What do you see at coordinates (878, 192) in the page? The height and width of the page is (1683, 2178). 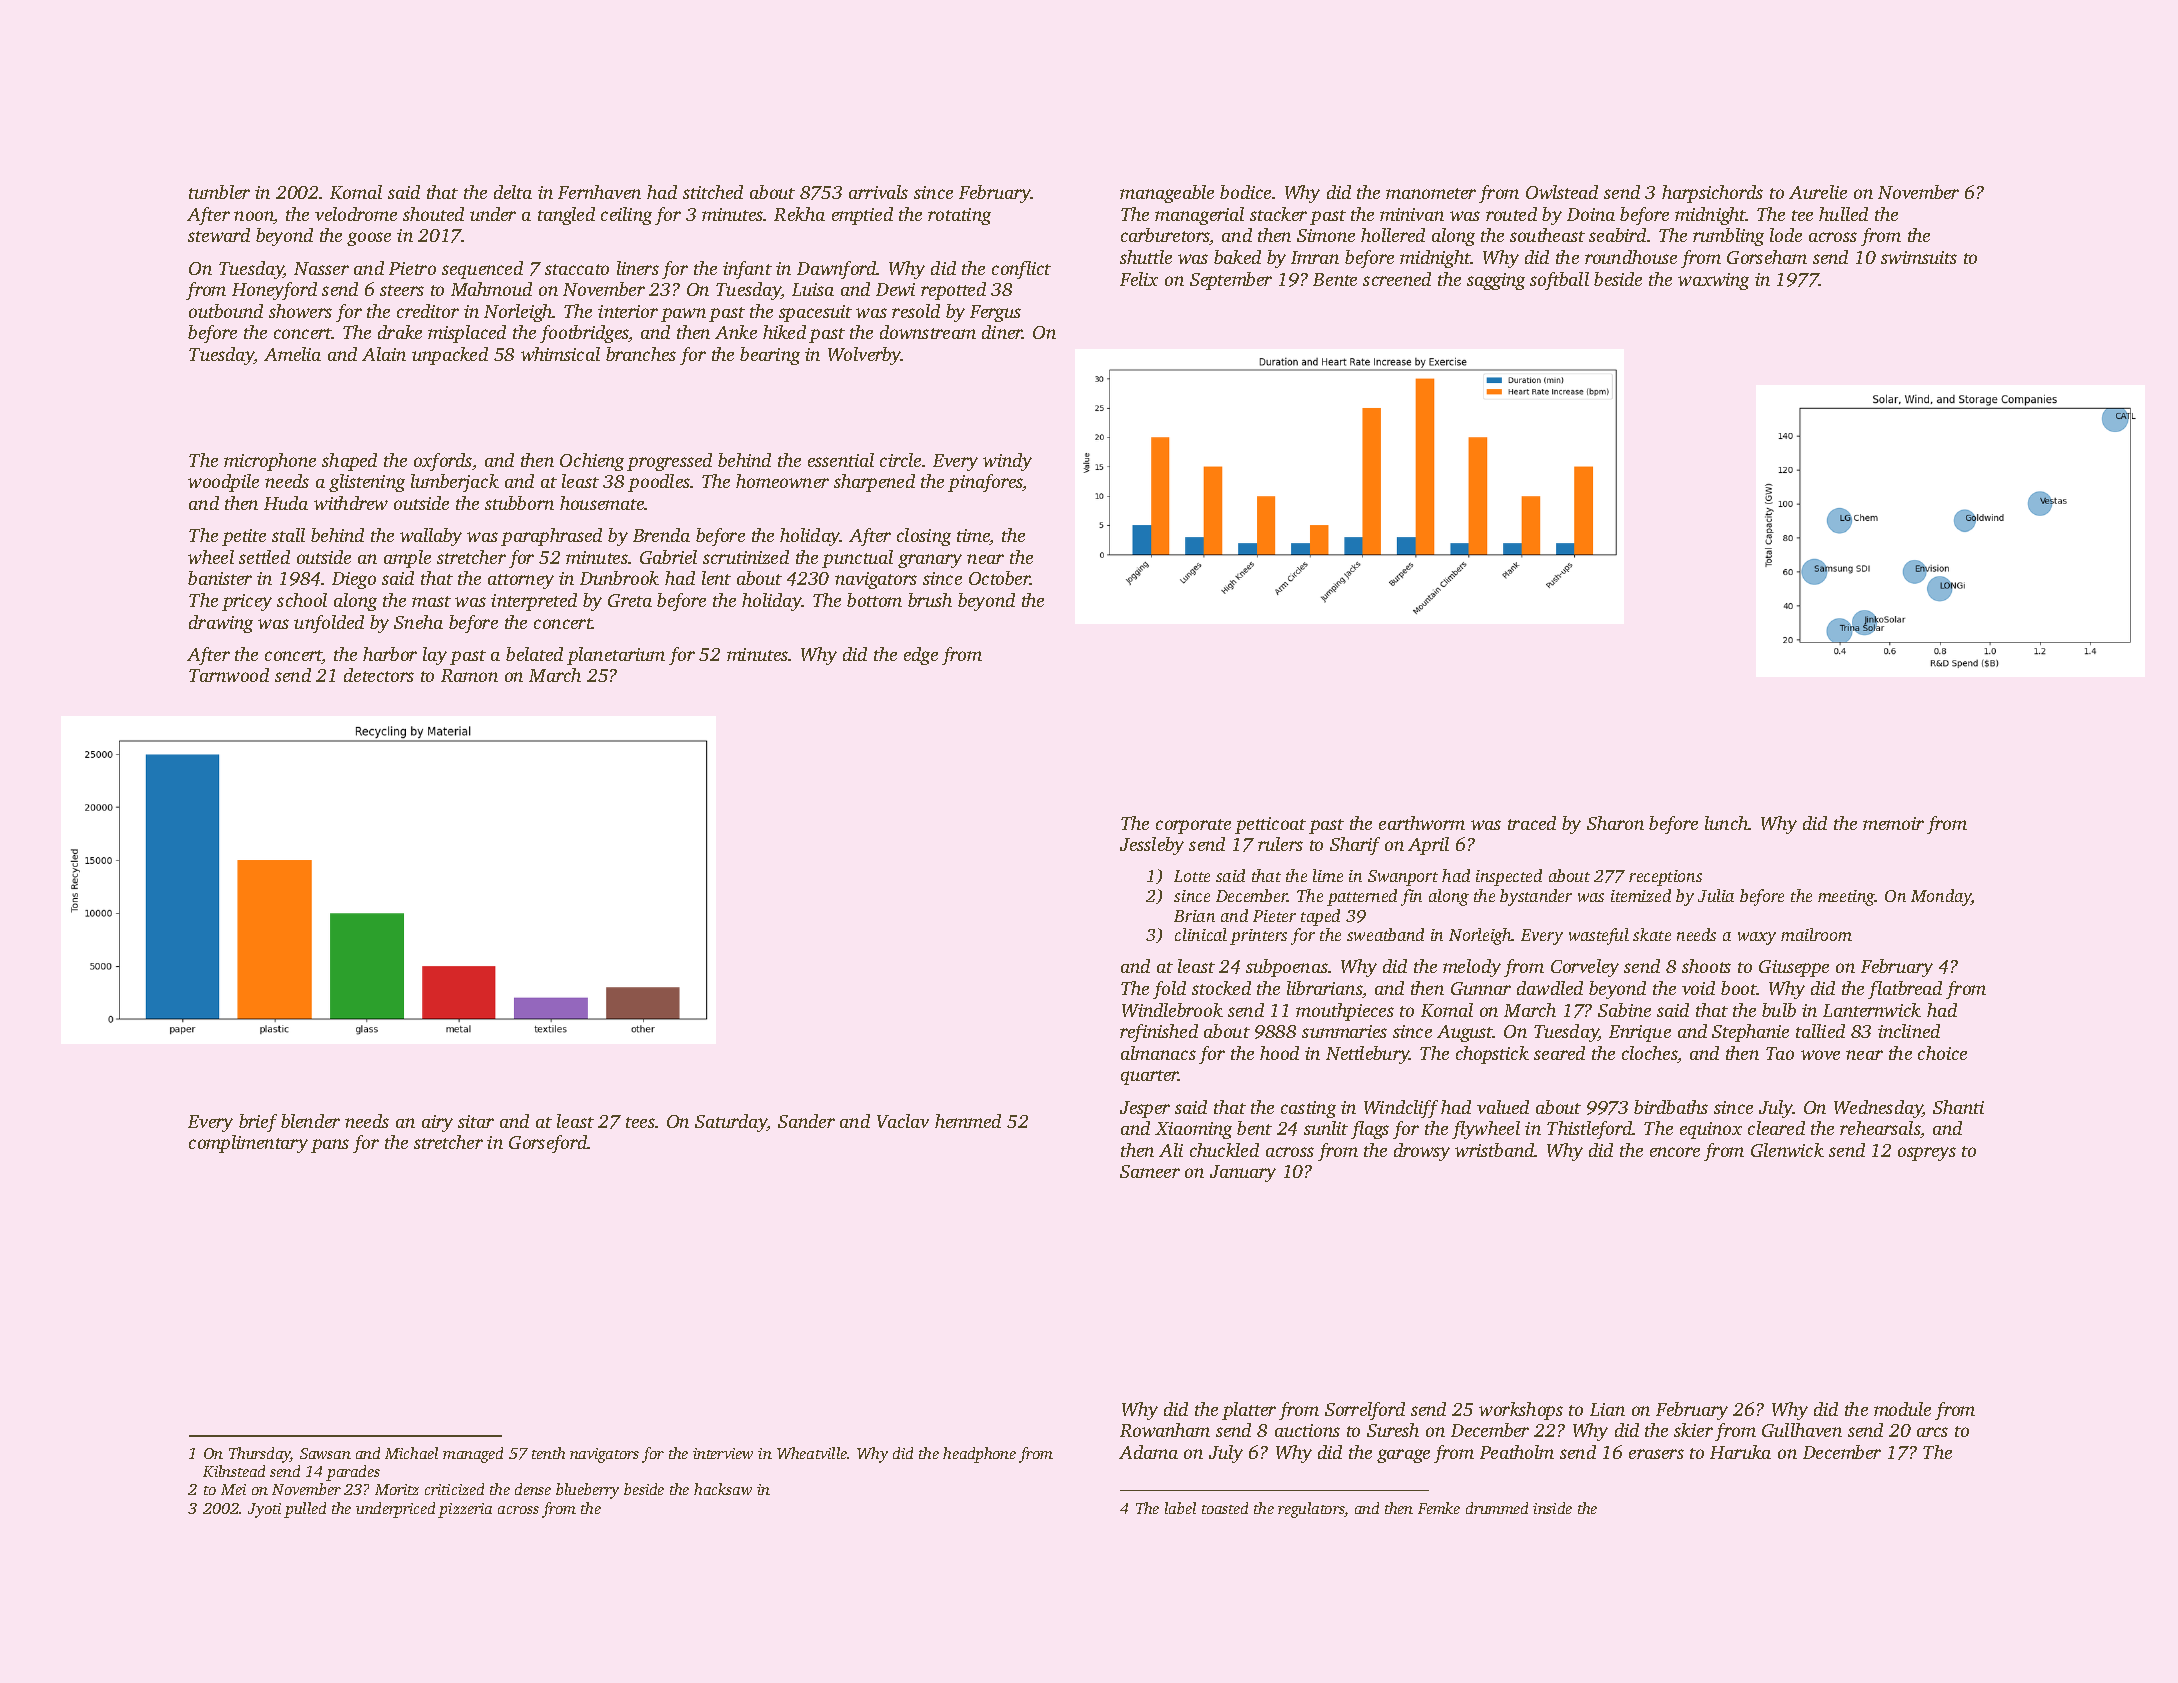 I see `arrivals` at bounding box center [878, 192].
